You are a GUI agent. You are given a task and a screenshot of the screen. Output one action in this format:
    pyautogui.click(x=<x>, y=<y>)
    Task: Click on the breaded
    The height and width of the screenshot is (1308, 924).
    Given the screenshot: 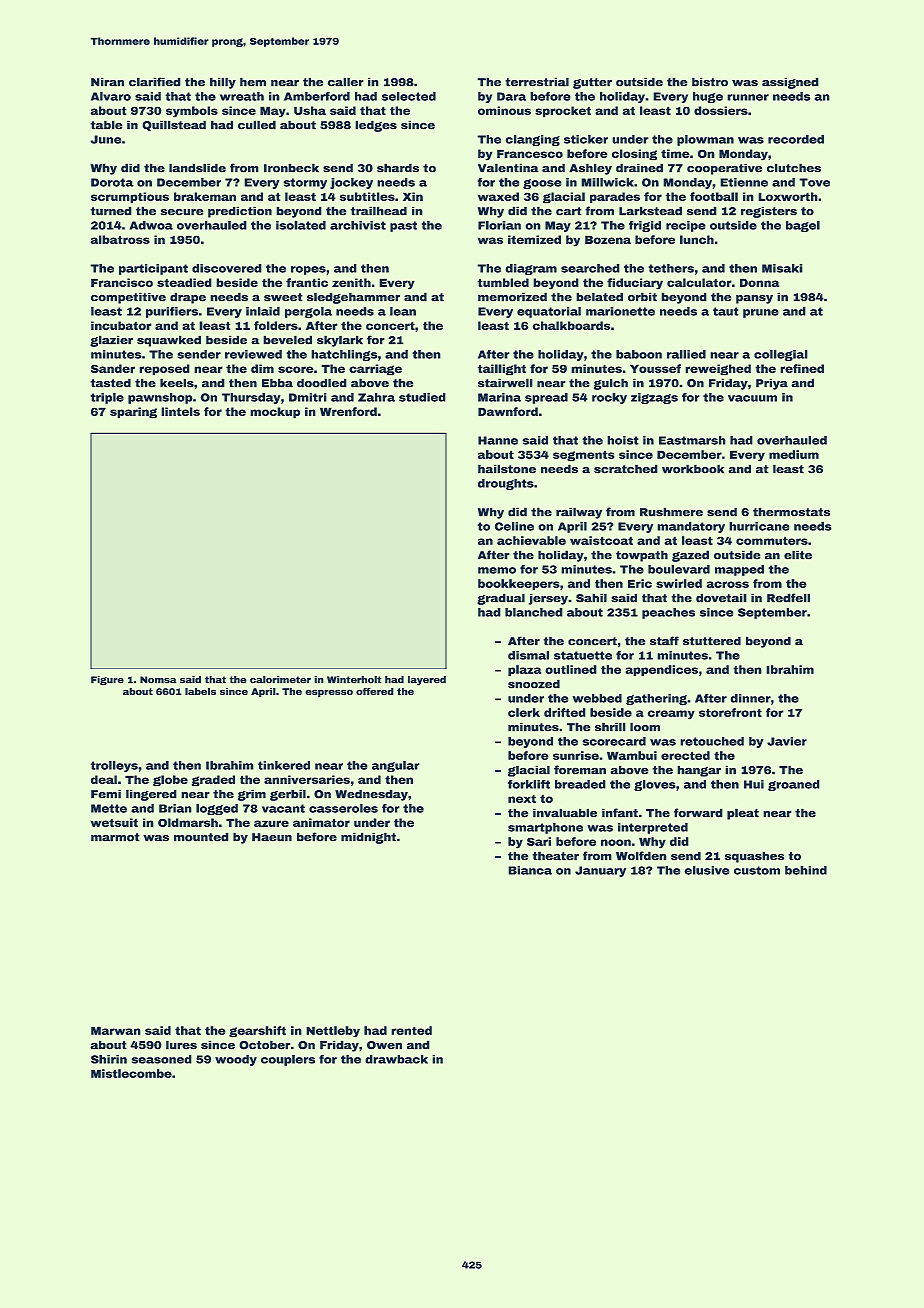 What is the action you would take?
    pyautogui.click(x=580, y=784)
